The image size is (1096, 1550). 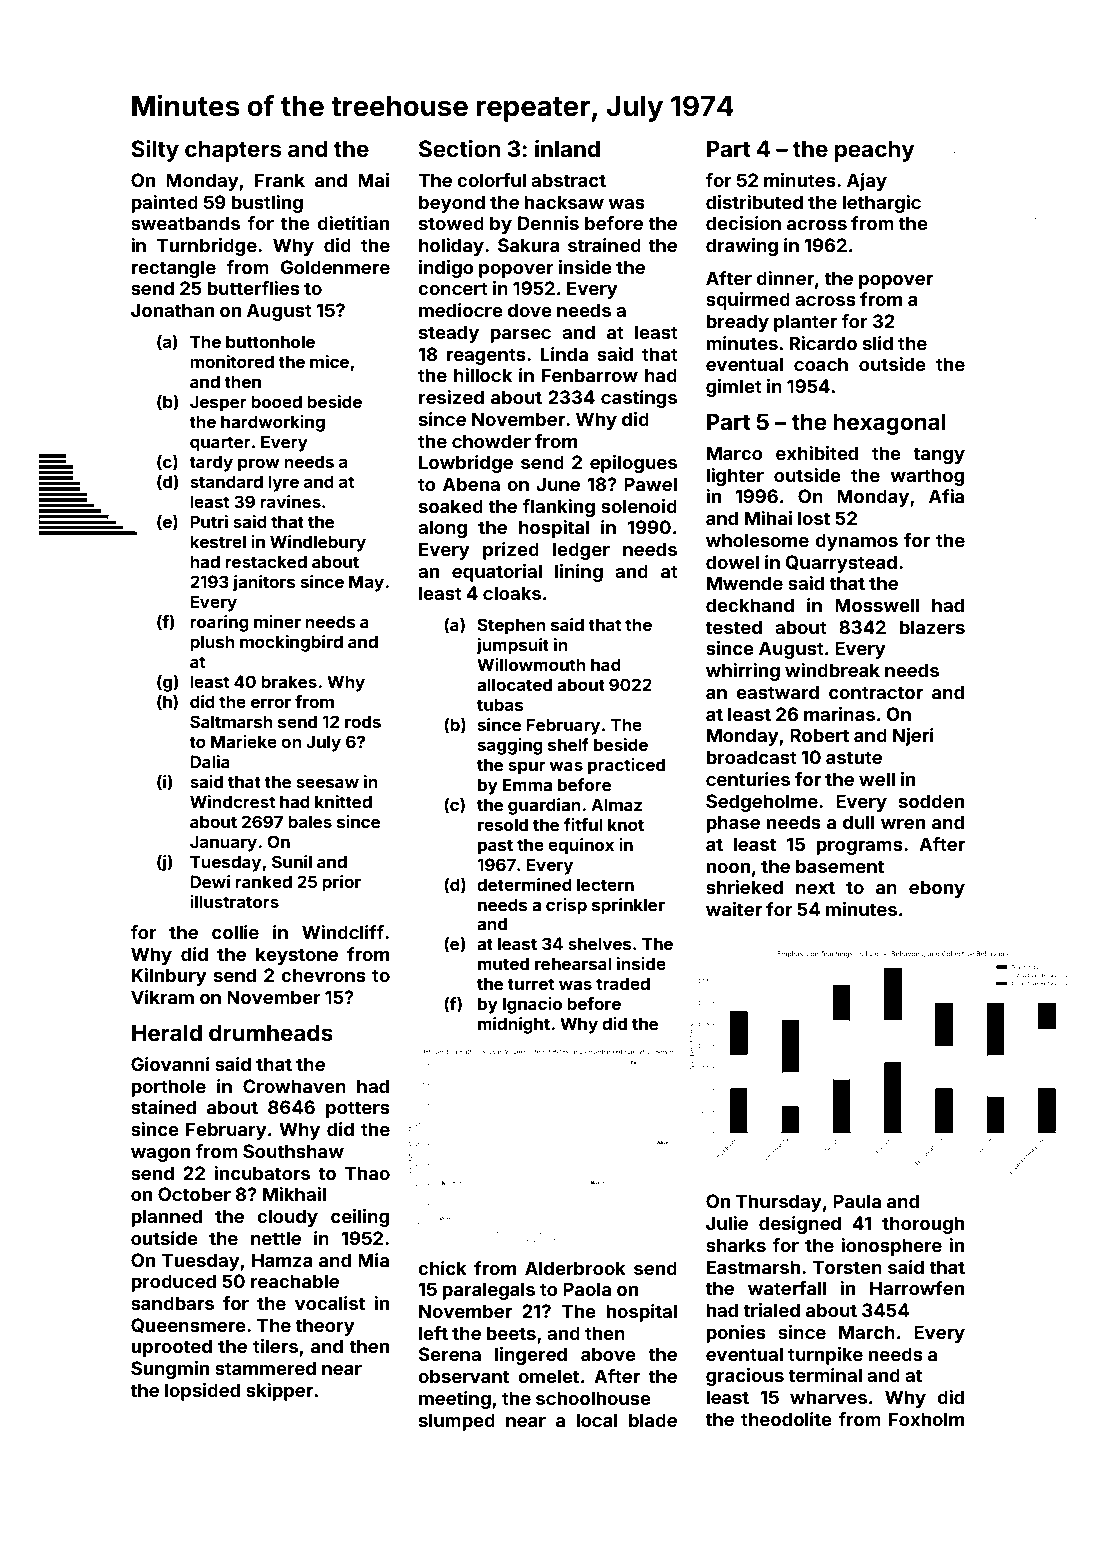 I want to click on roaring, so click(x=219, y=623).
